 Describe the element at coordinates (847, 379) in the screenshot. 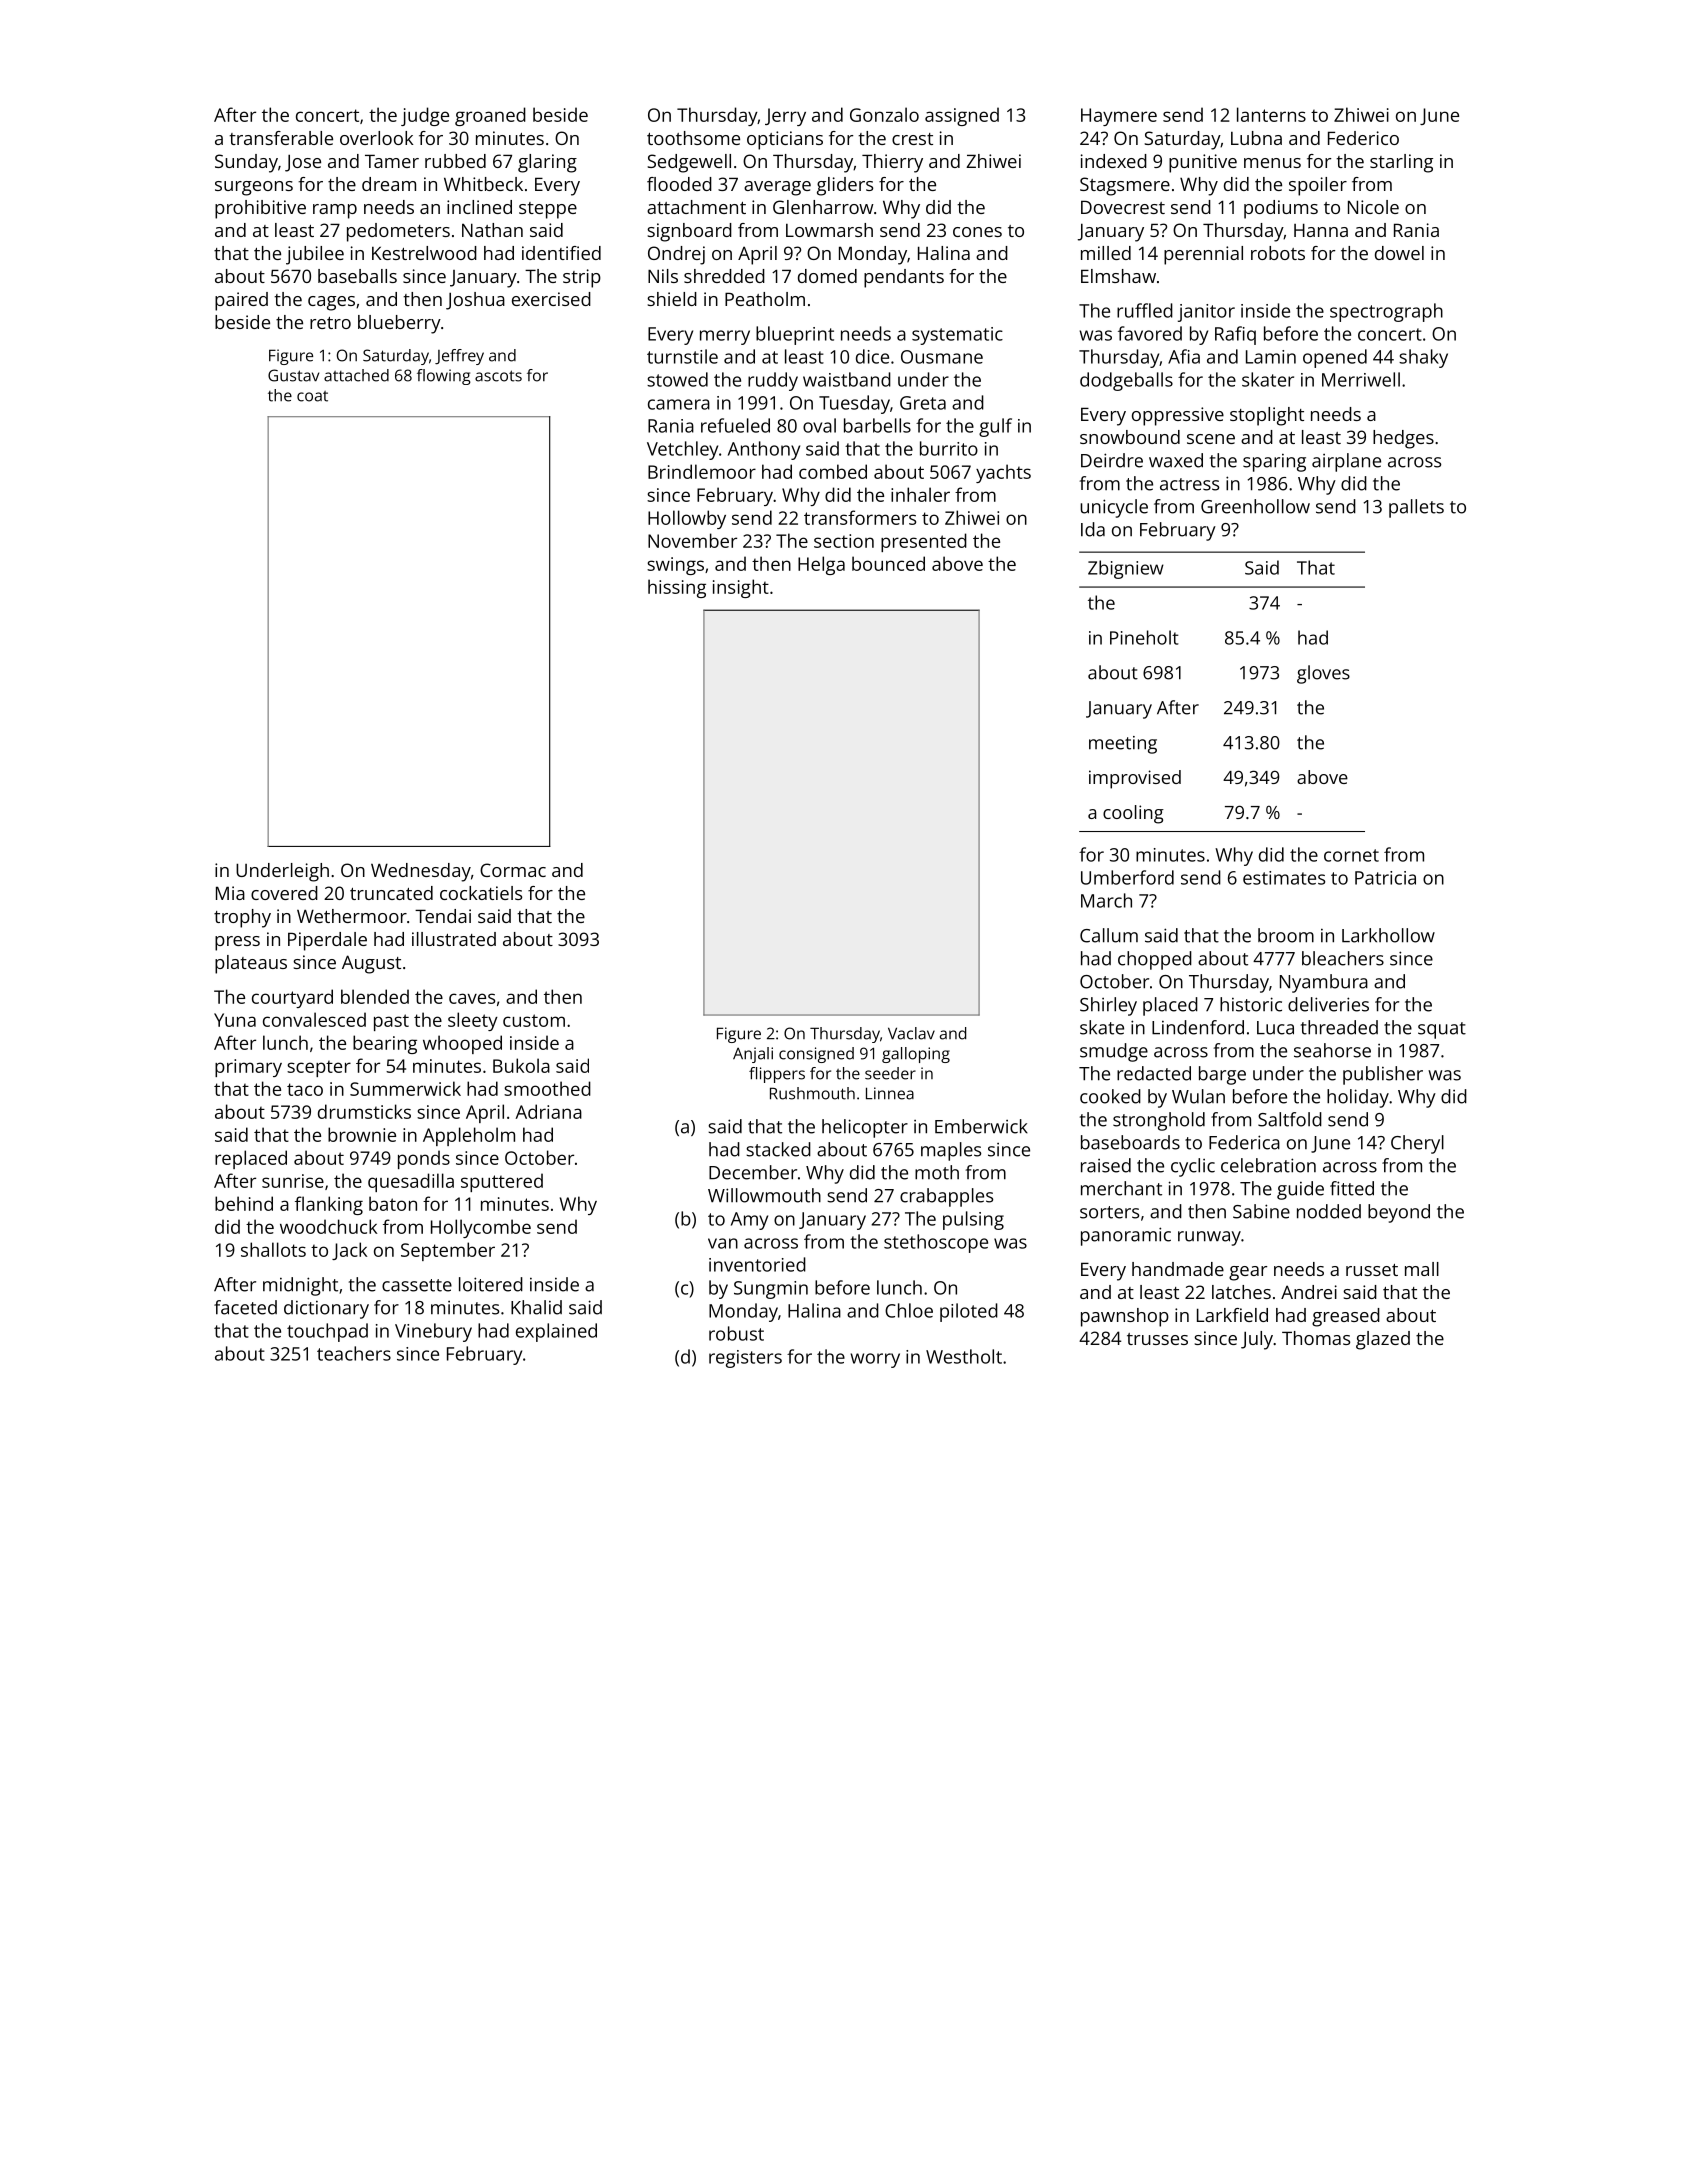

I see `waistband` at that location.
